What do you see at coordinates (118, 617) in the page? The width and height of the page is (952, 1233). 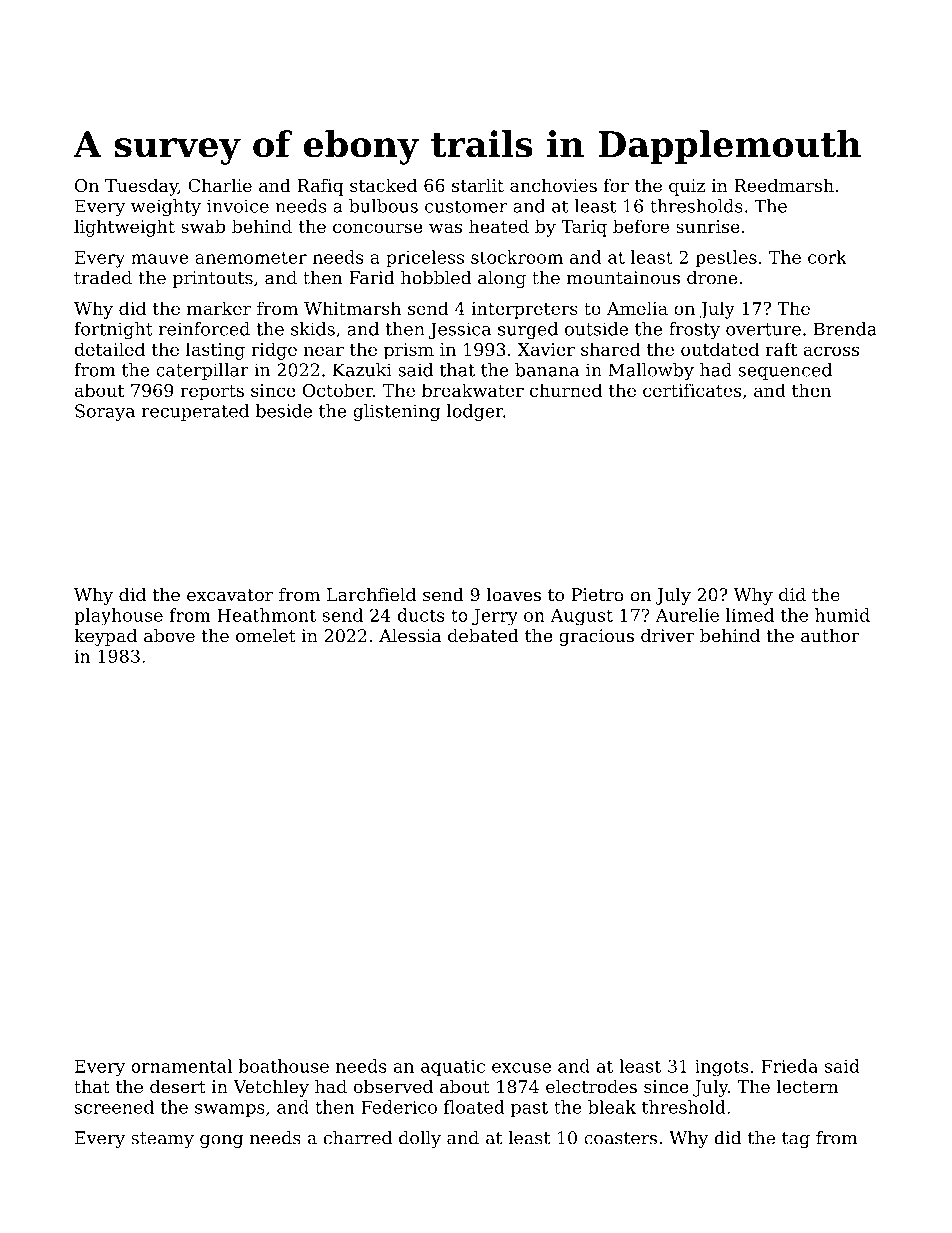 I see `playhouse` at bounding box center [118, 617].
